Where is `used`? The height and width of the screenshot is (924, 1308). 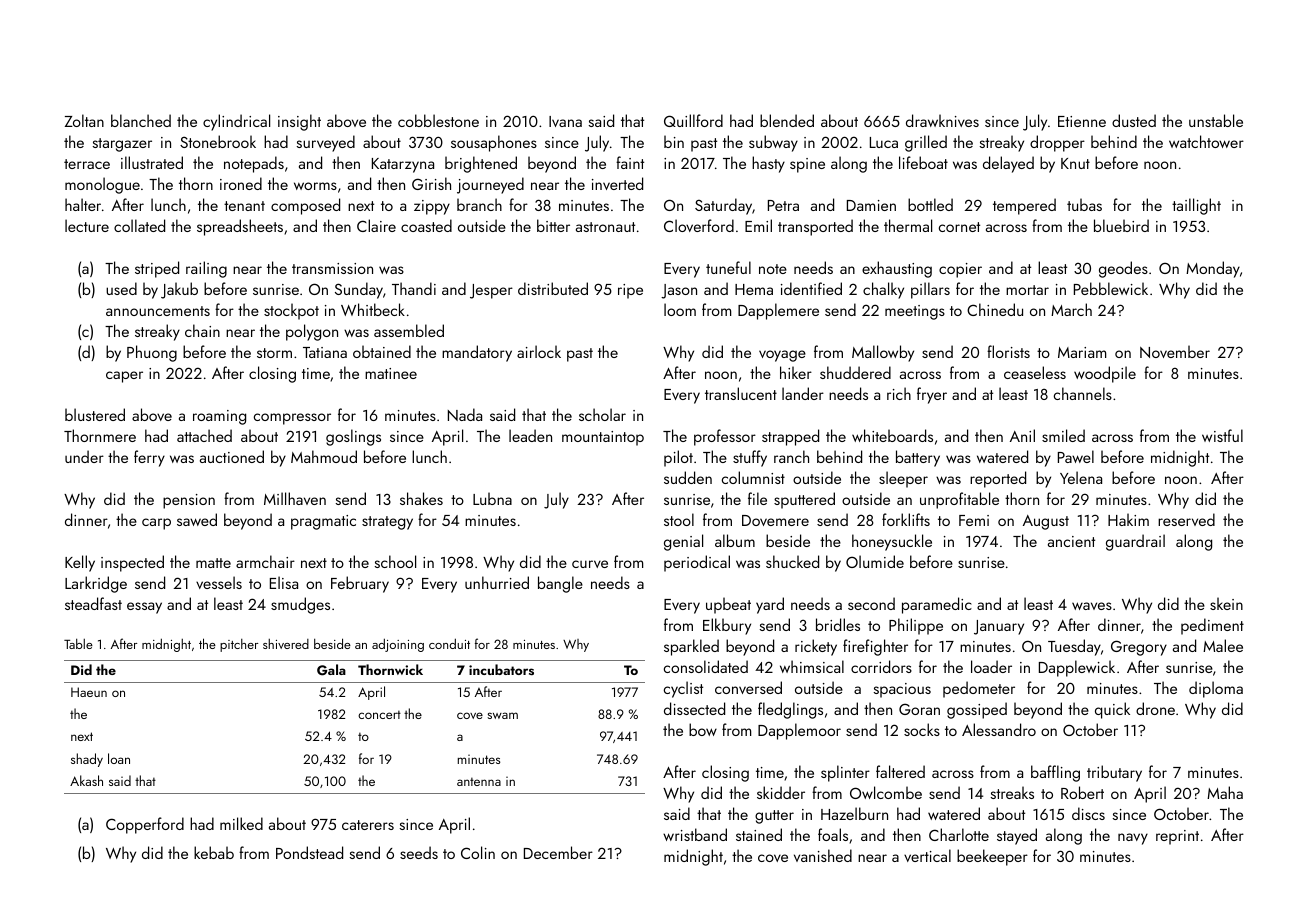
used is located at coordinates (121, 288).
